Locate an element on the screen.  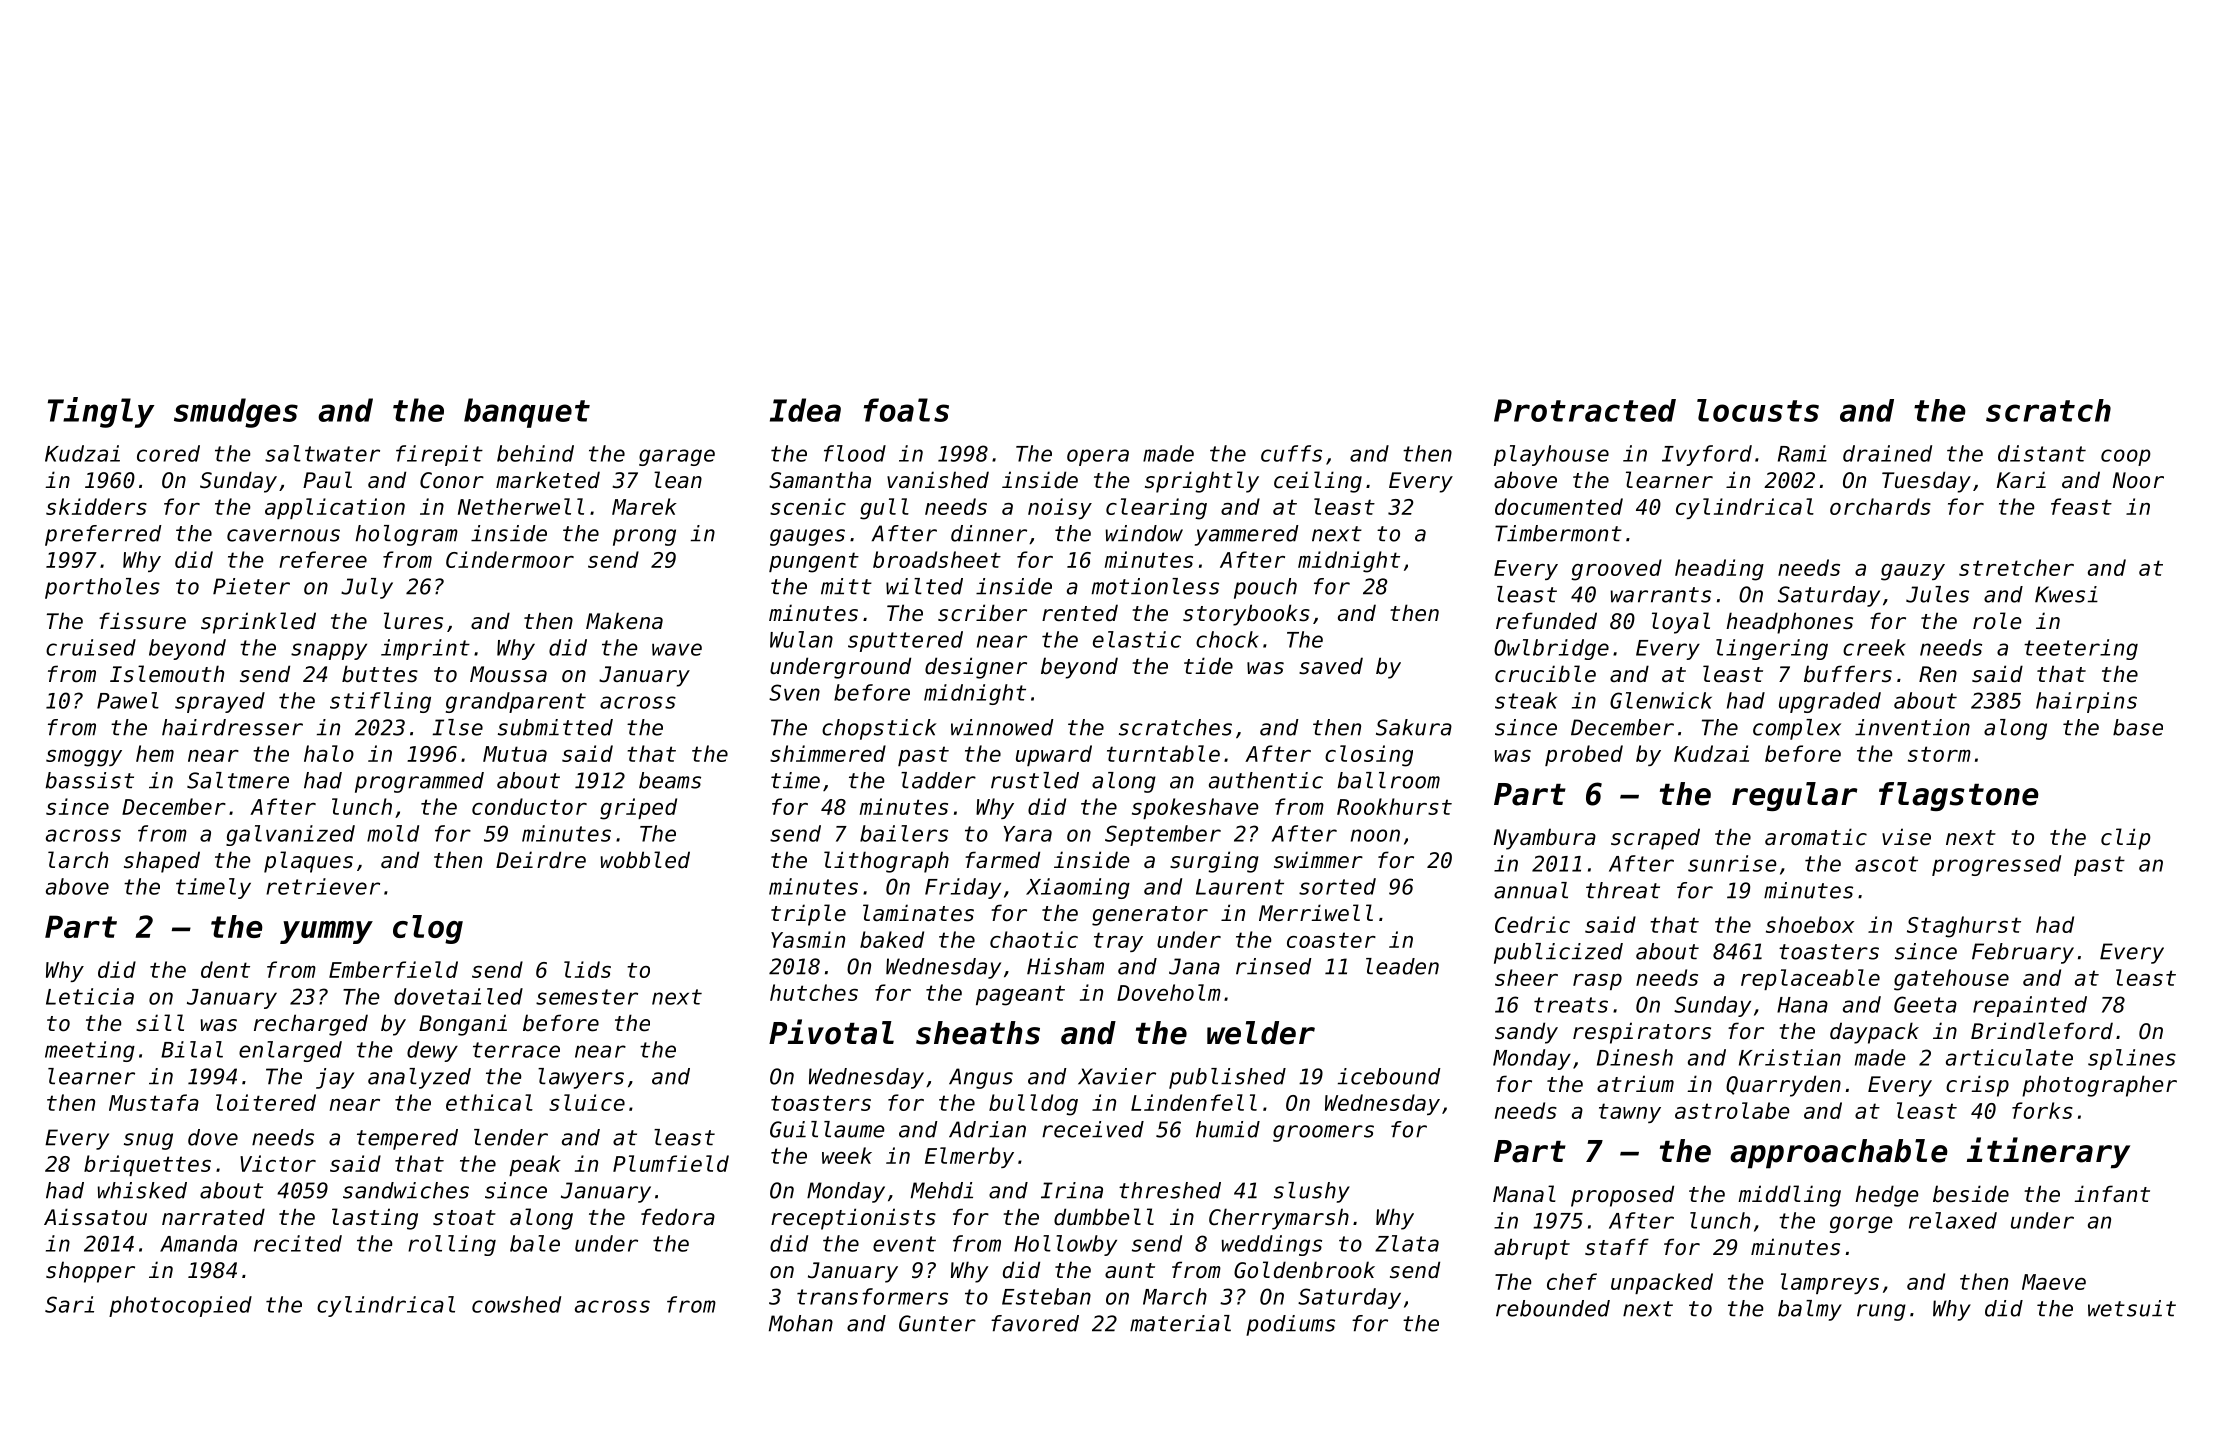
repainted is located at coordinates (2030, 1006).
